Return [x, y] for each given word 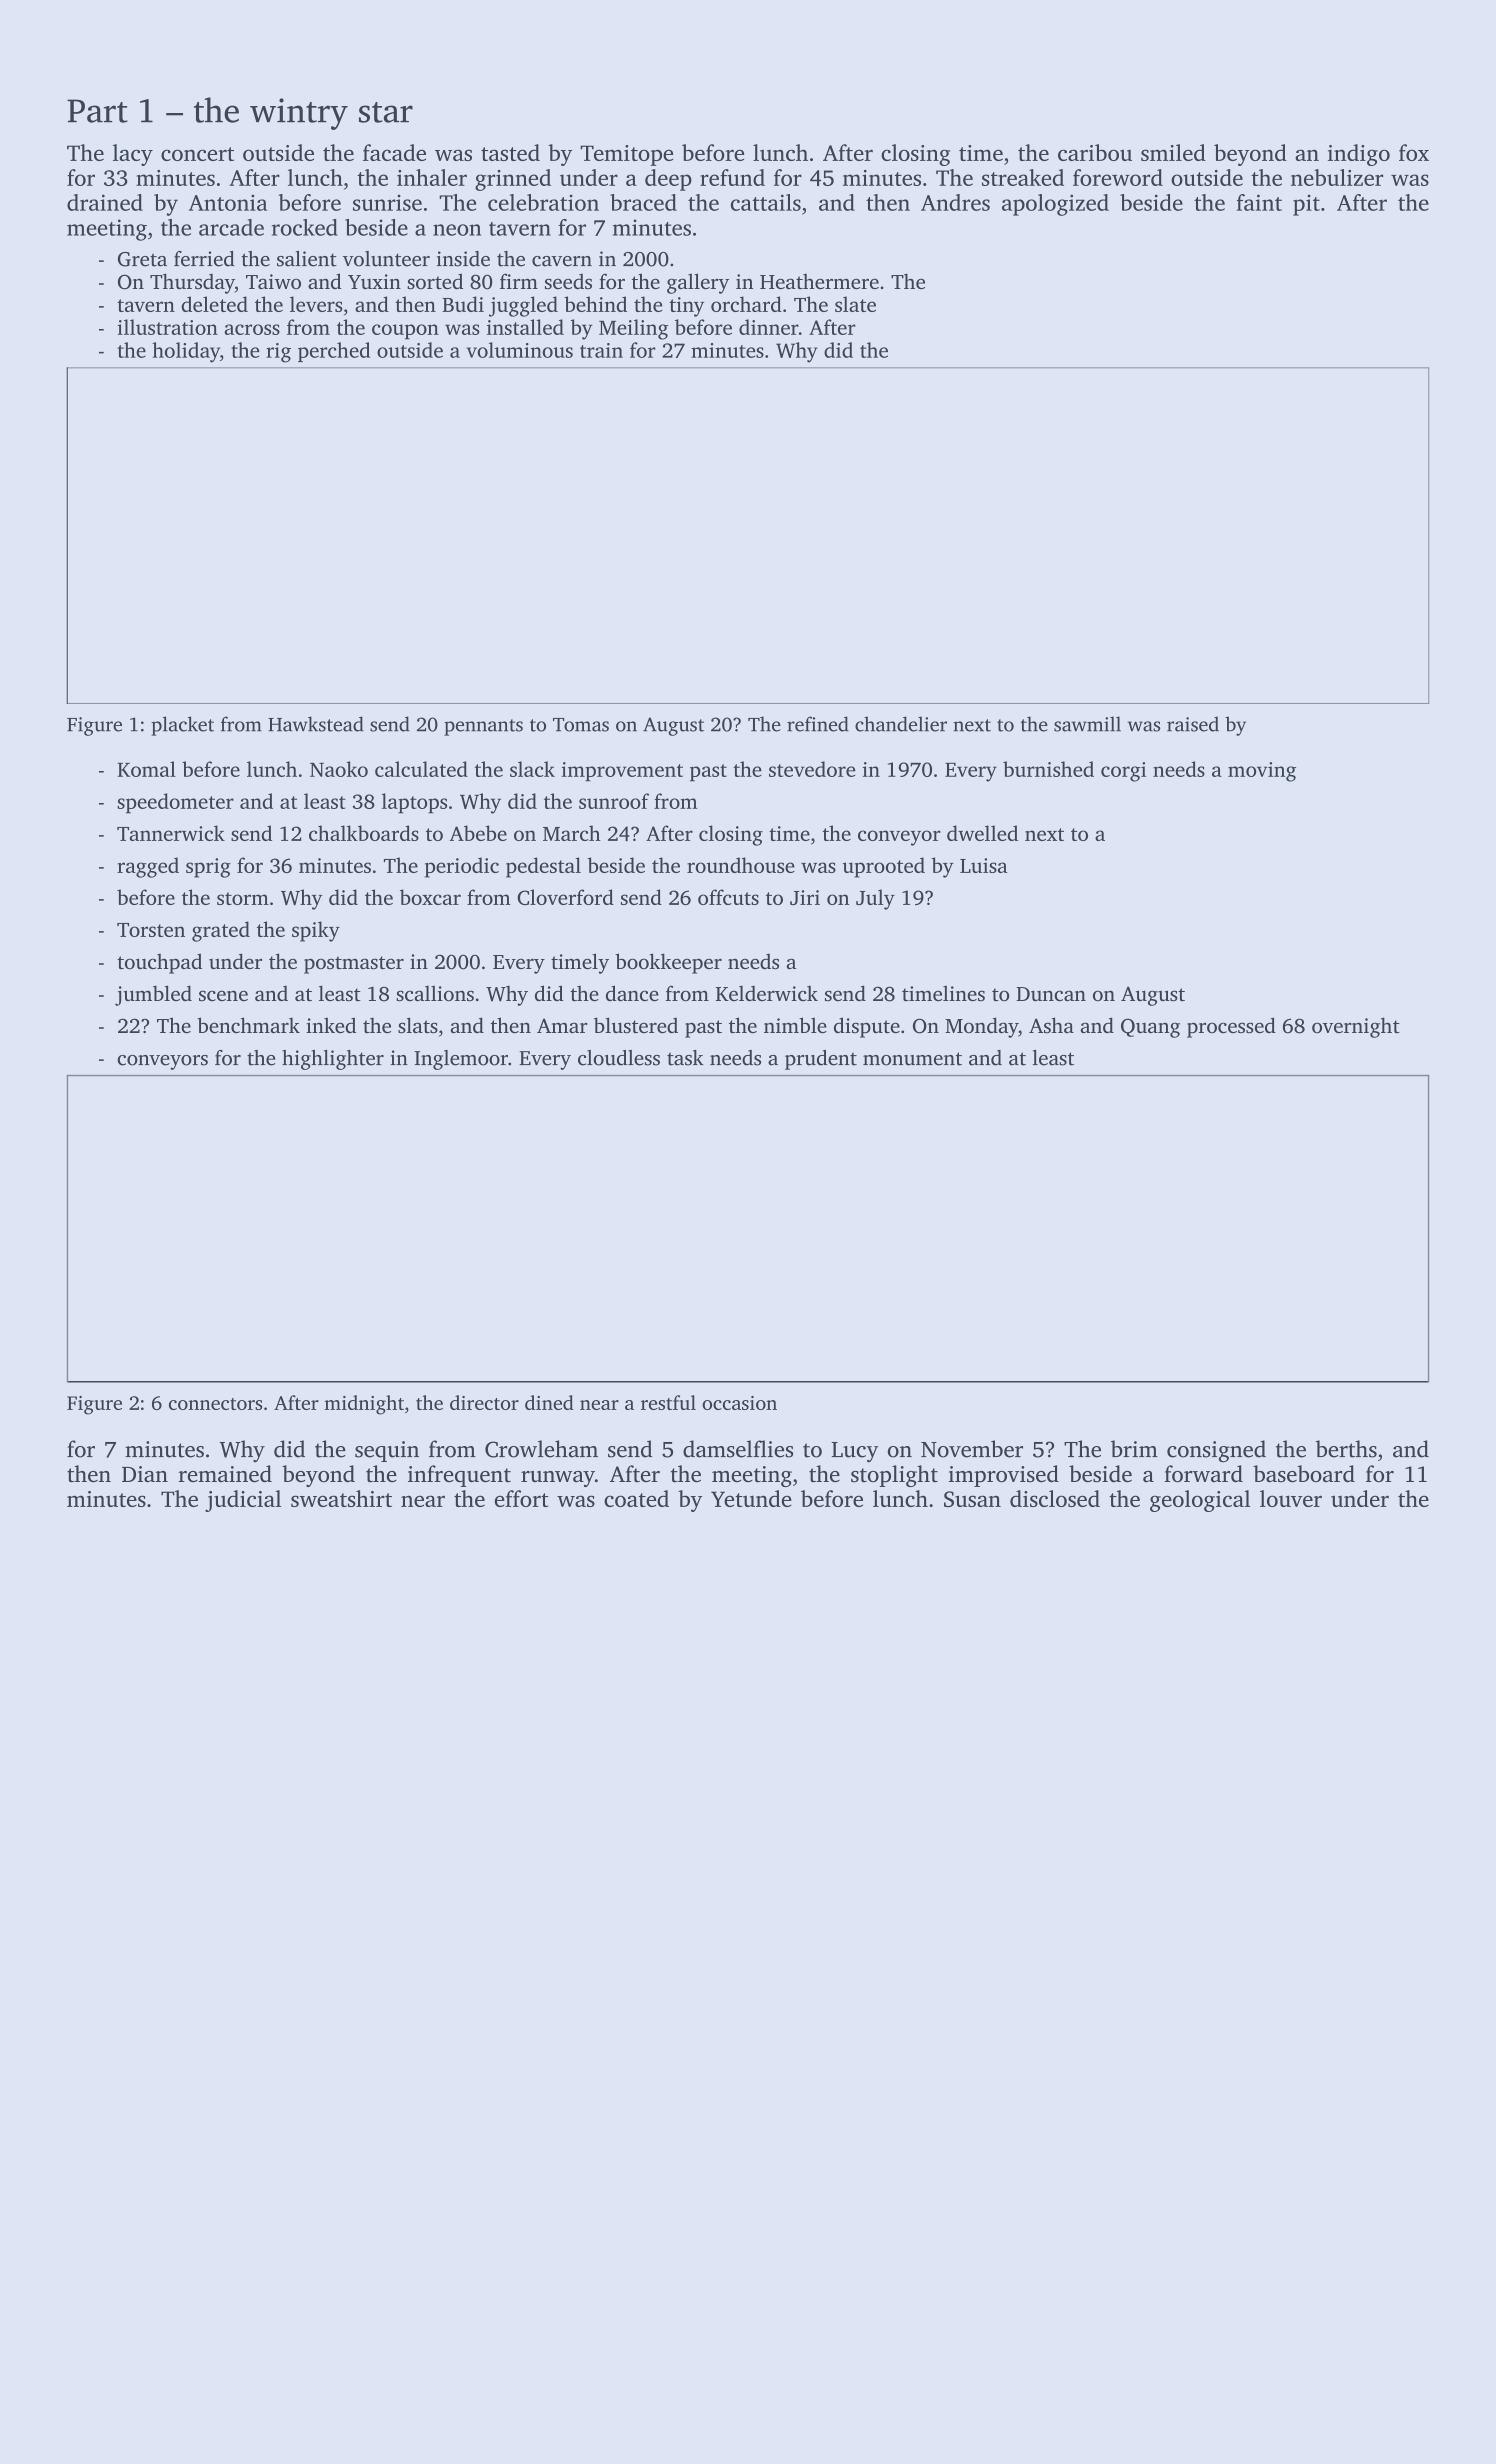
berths [1346, 1449]
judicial [243, 1501]
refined [818, 724]
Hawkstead [316, 724]
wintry [299, 114]
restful [668, 1402]
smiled [1173, 152]
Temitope [626, 155]
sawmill [1087, 724]
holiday [186, 352]
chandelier [901, 724]
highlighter [333, 1060]
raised [1193, 724]
